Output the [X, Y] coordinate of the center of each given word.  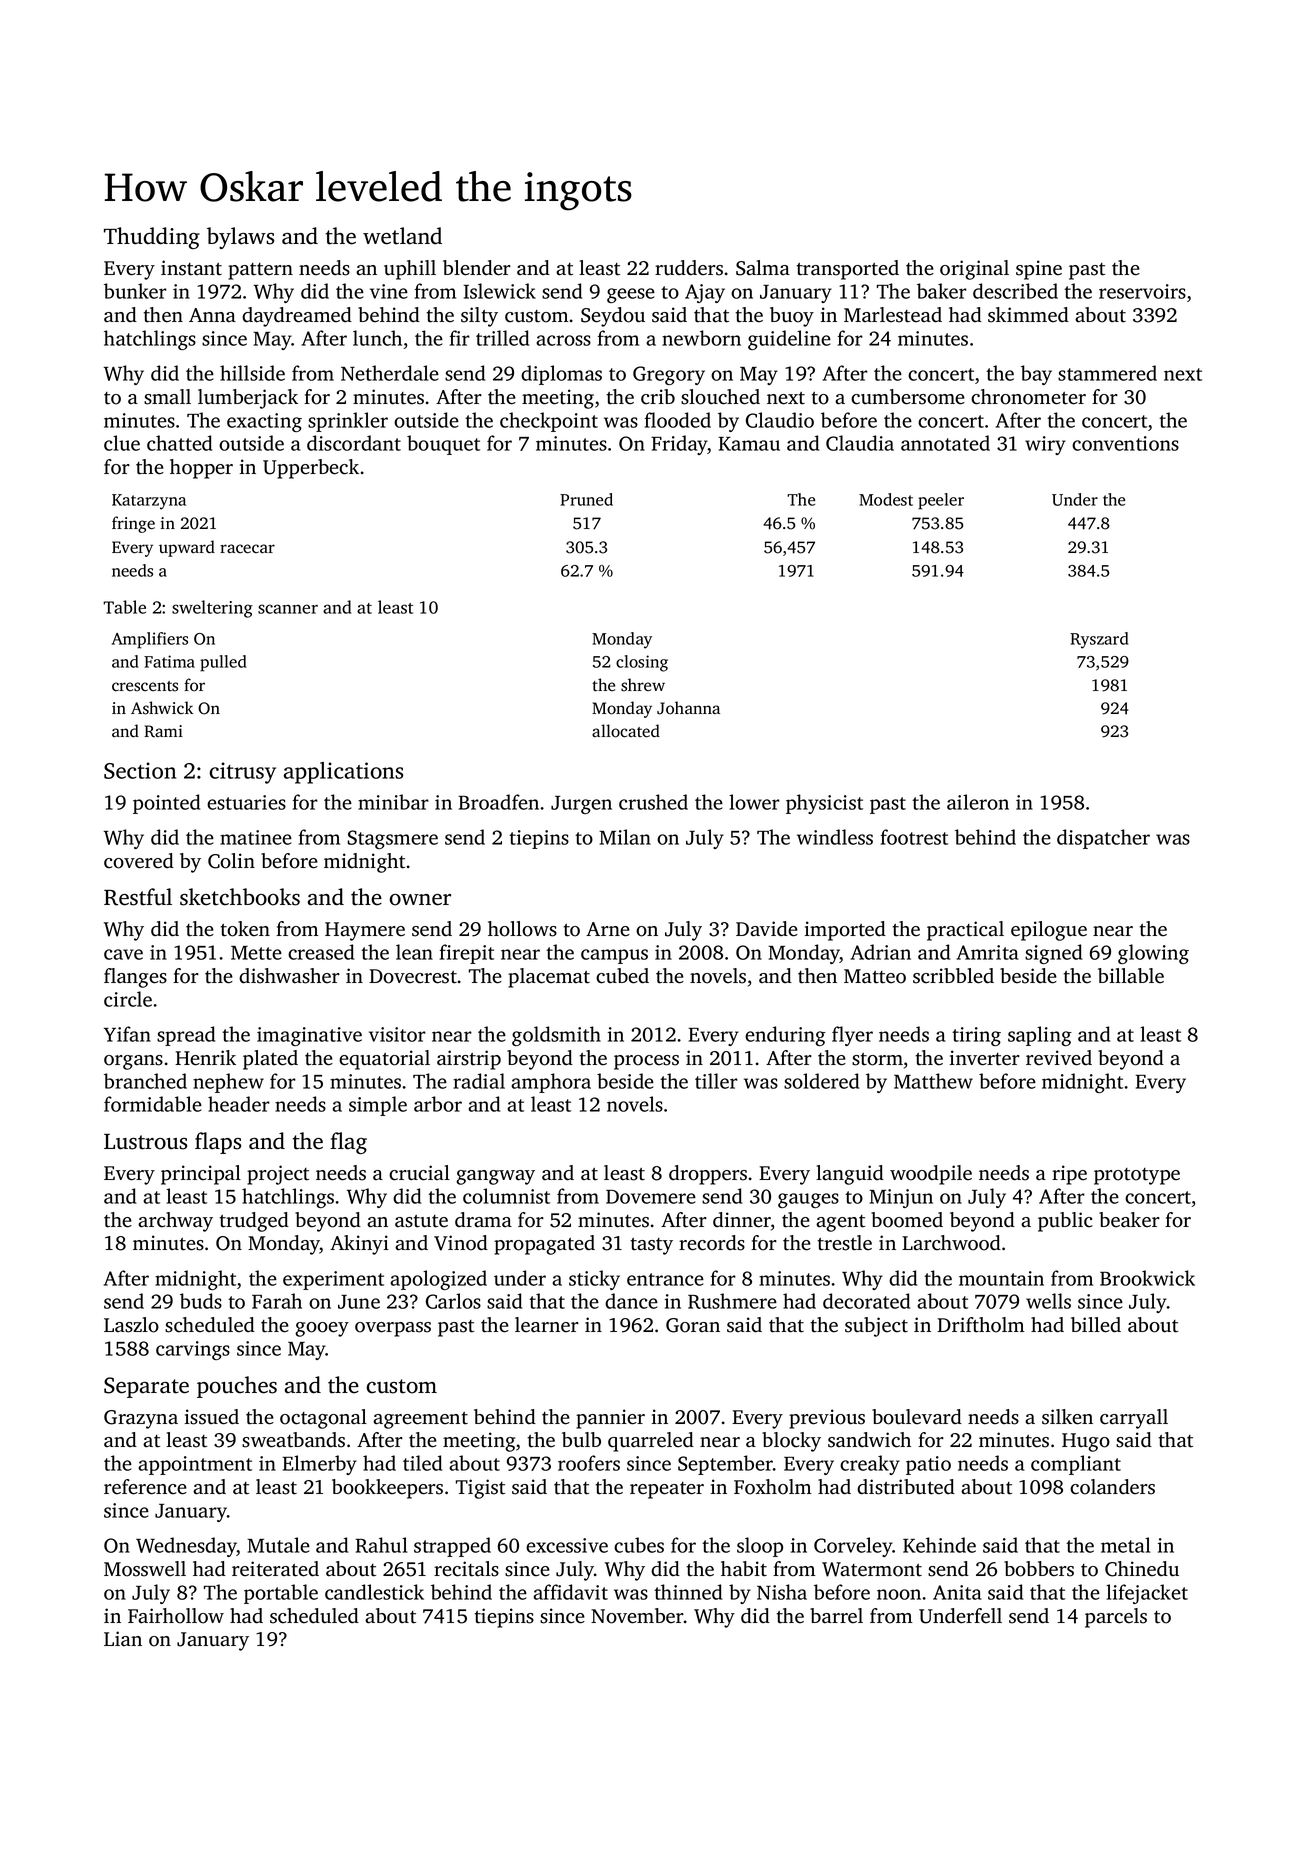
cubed [622, 976]
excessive [567, 1545]
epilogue [1049, 931]
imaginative [309, 1036]
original [974, 270]
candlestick [374, 1592]
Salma [763, 268]
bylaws [240, 238]
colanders [1112, 1487]
